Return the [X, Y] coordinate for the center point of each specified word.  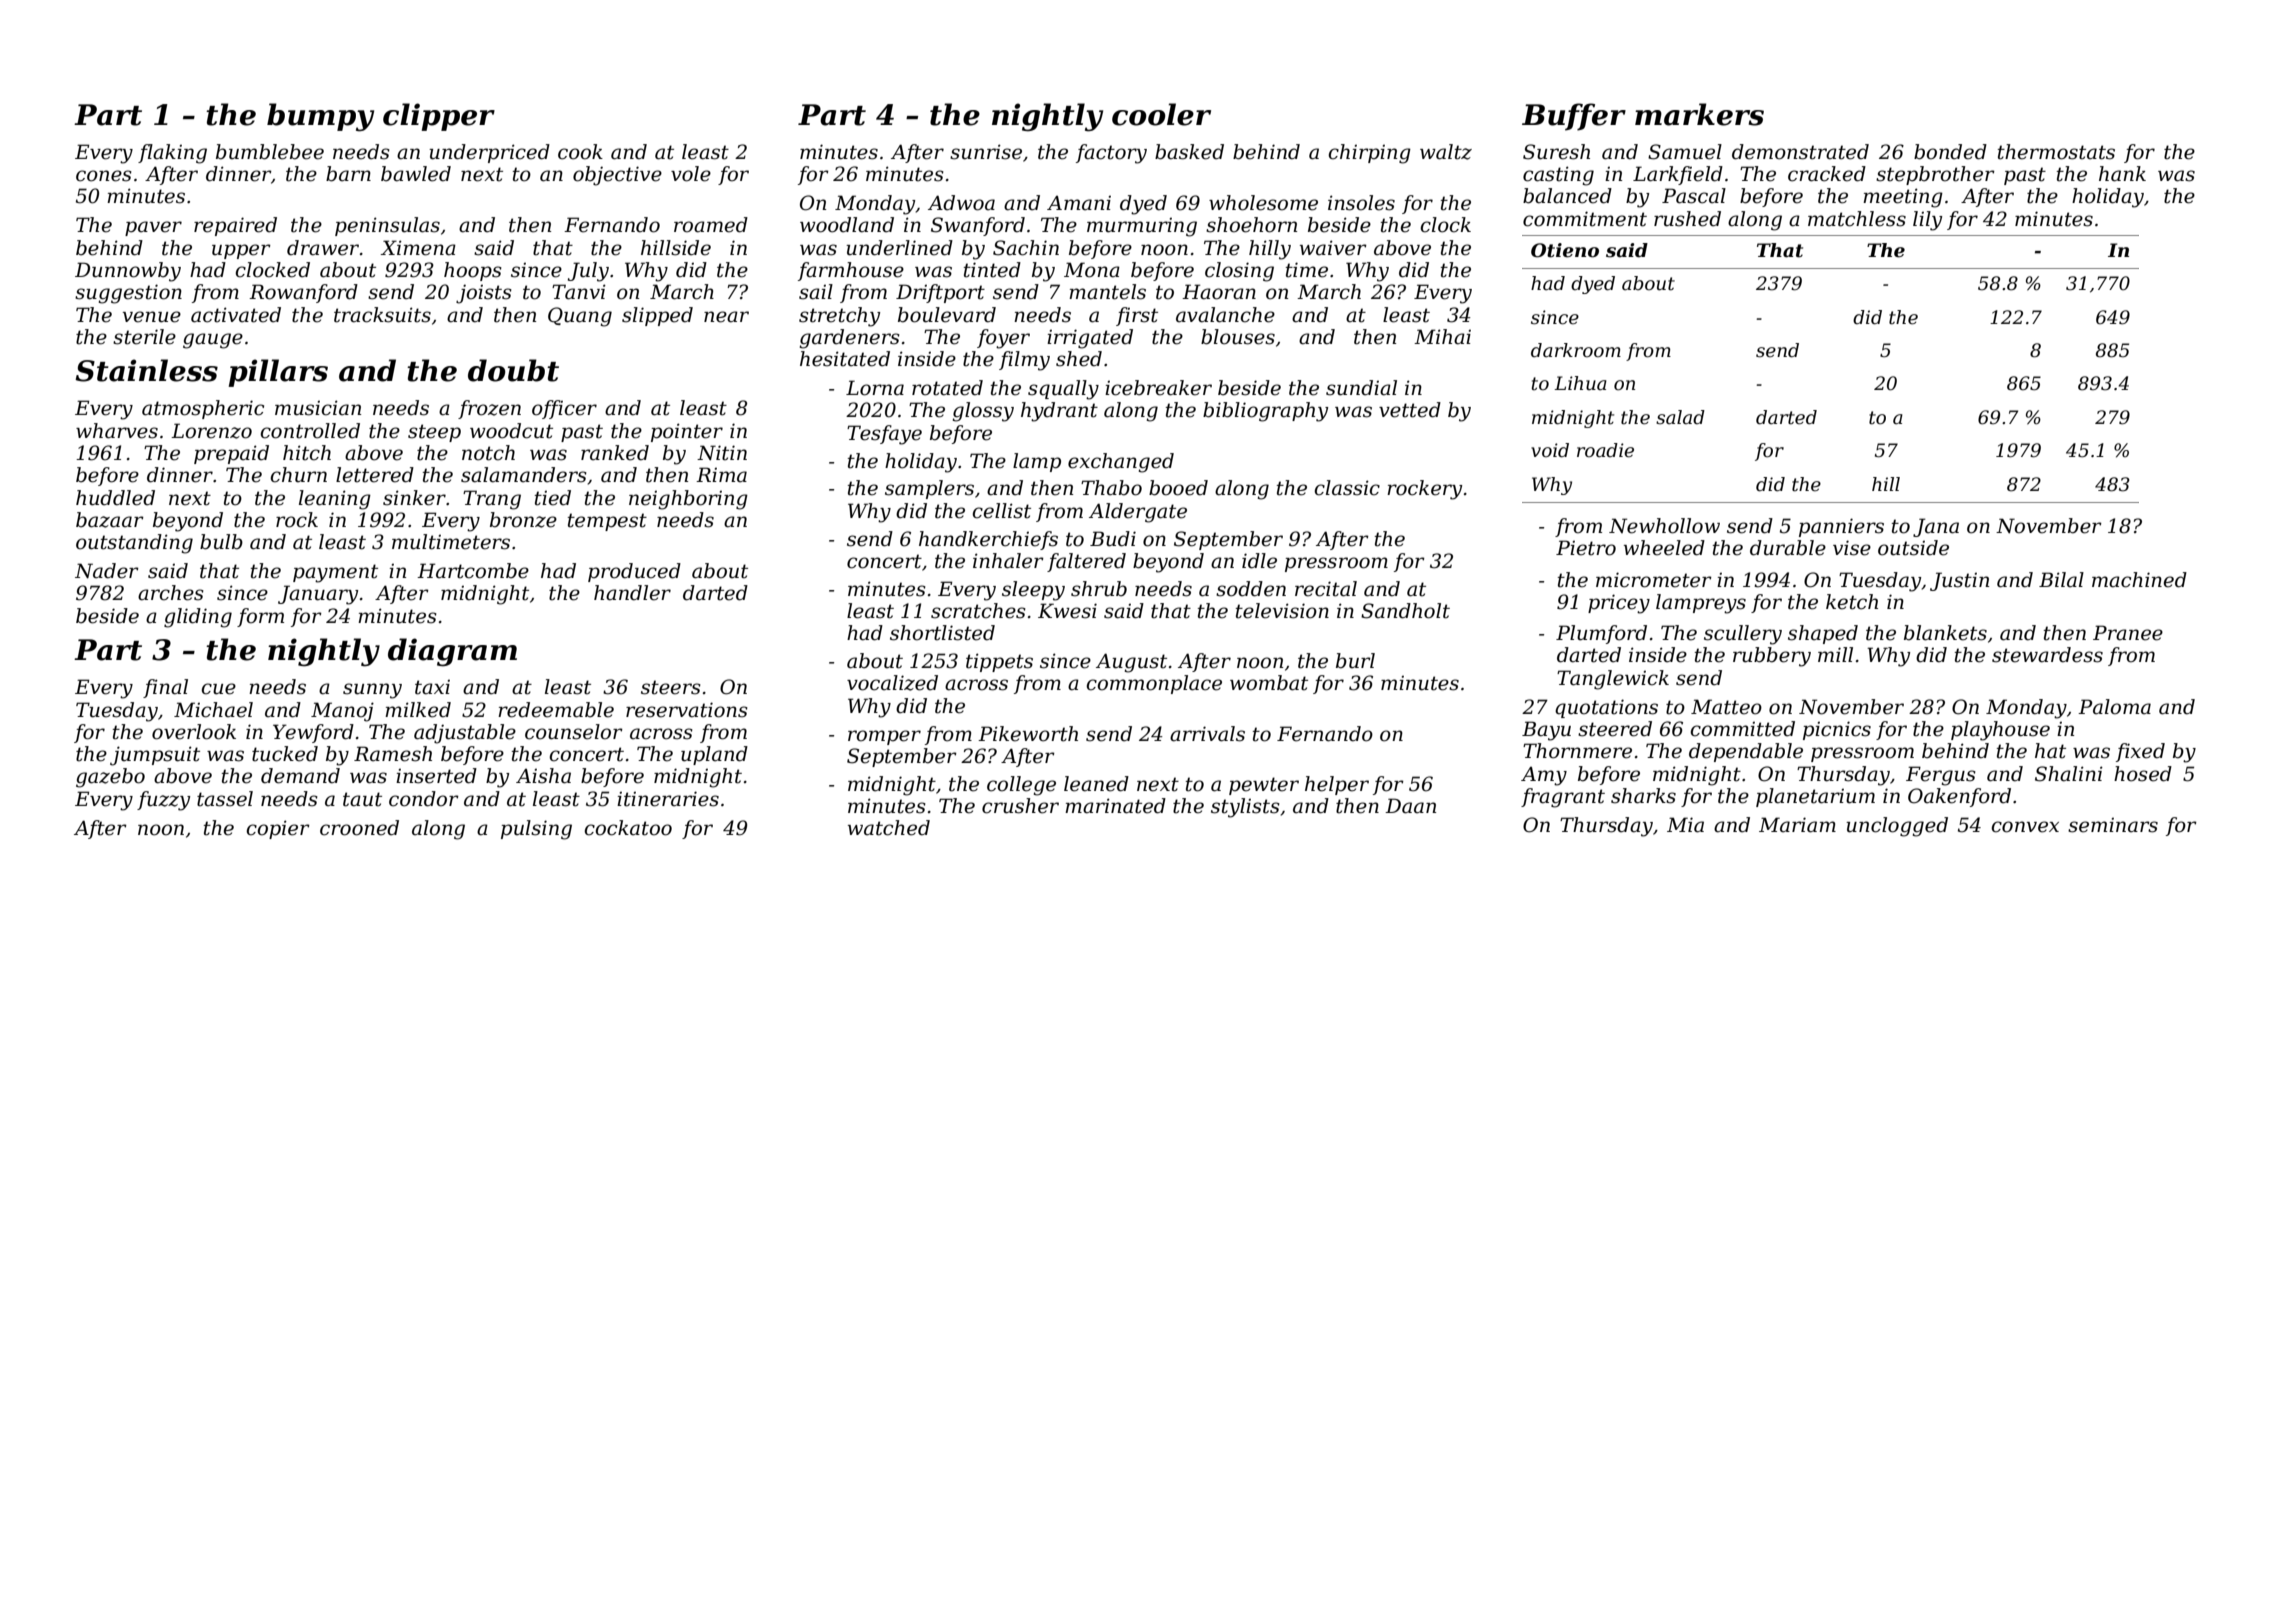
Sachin [1026, 248]
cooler [1161, 114]
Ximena [418, 248]
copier [278, 829]
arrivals [1207, 734]
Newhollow [1664, 526]
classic [1347, 488]
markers [1699, 114]
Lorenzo [211, 431]
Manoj [342, 712]
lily [1927, 221]
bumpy [320, 117]
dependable [1746, 752]
